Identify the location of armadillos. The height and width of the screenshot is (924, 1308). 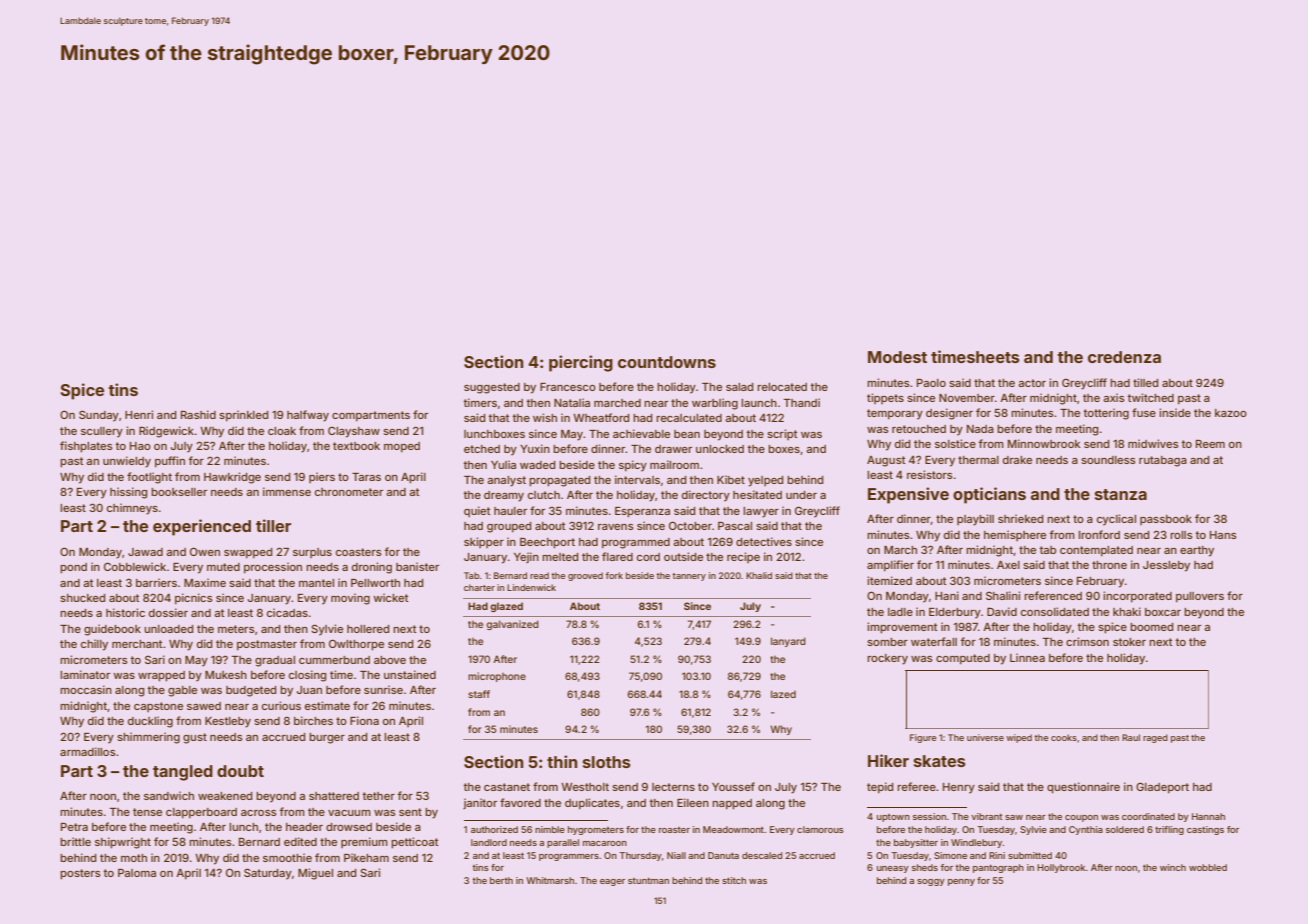
(88, 751).
